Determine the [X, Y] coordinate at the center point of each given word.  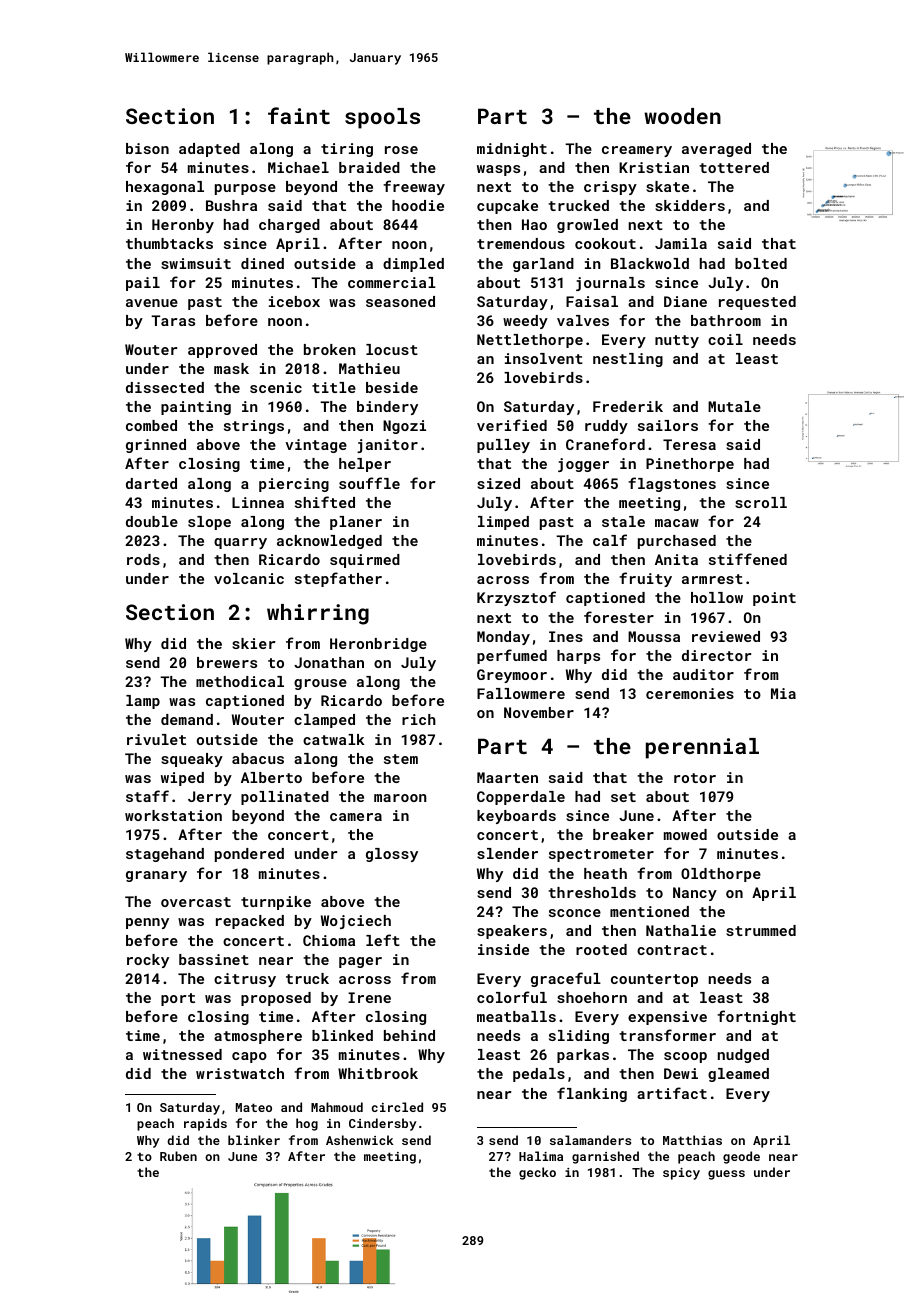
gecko [537, 1173]
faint [299, 115]
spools [382, 118]
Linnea [258, 502]
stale [623, 521]
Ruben [178, 1156]
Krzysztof [516, 598]
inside [503, 949]
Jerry [210, 798]
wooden [682, 116]
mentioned [649, 911]
